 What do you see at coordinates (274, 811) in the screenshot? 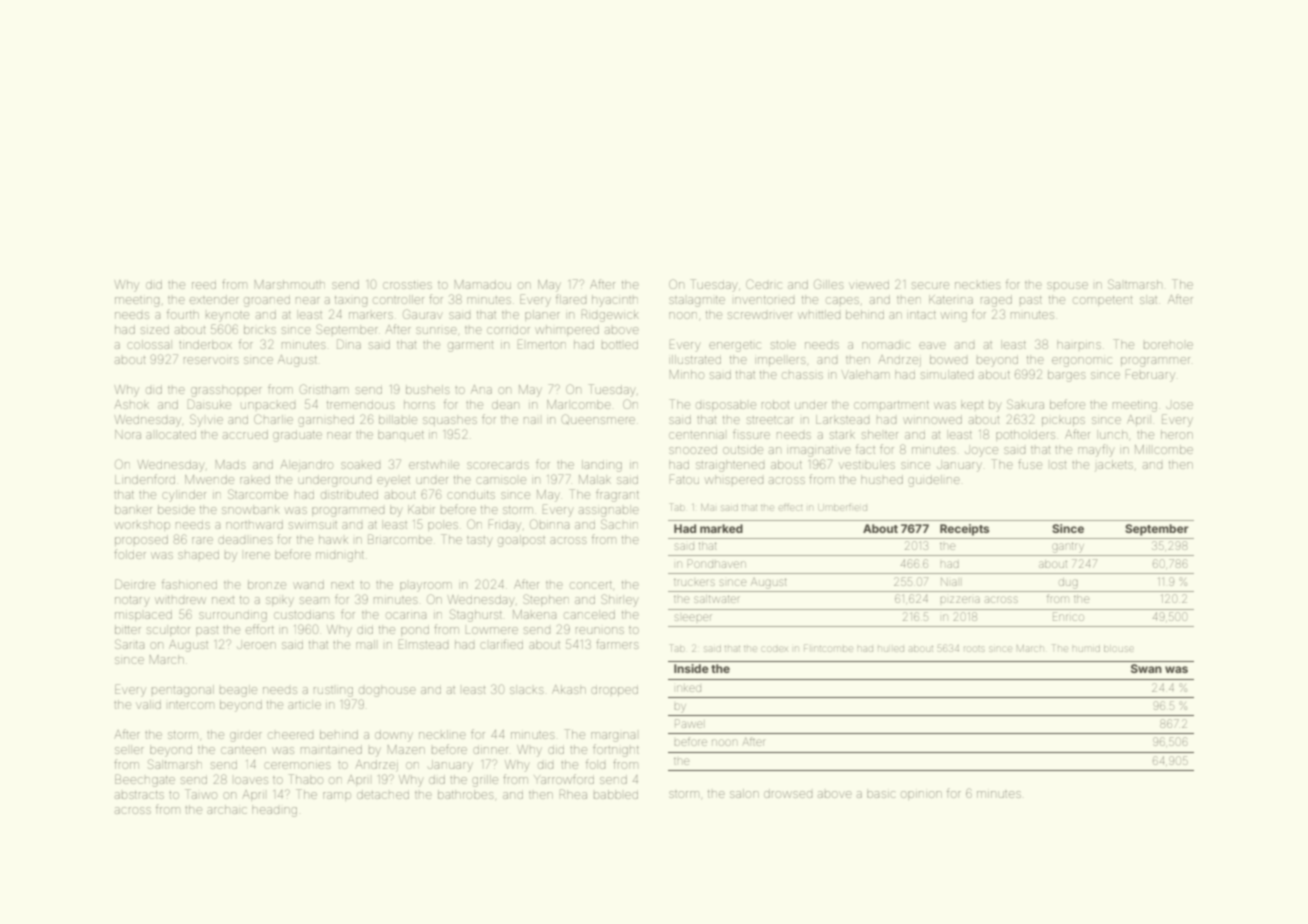
I see `heading` at bounding box center [274, 811].
